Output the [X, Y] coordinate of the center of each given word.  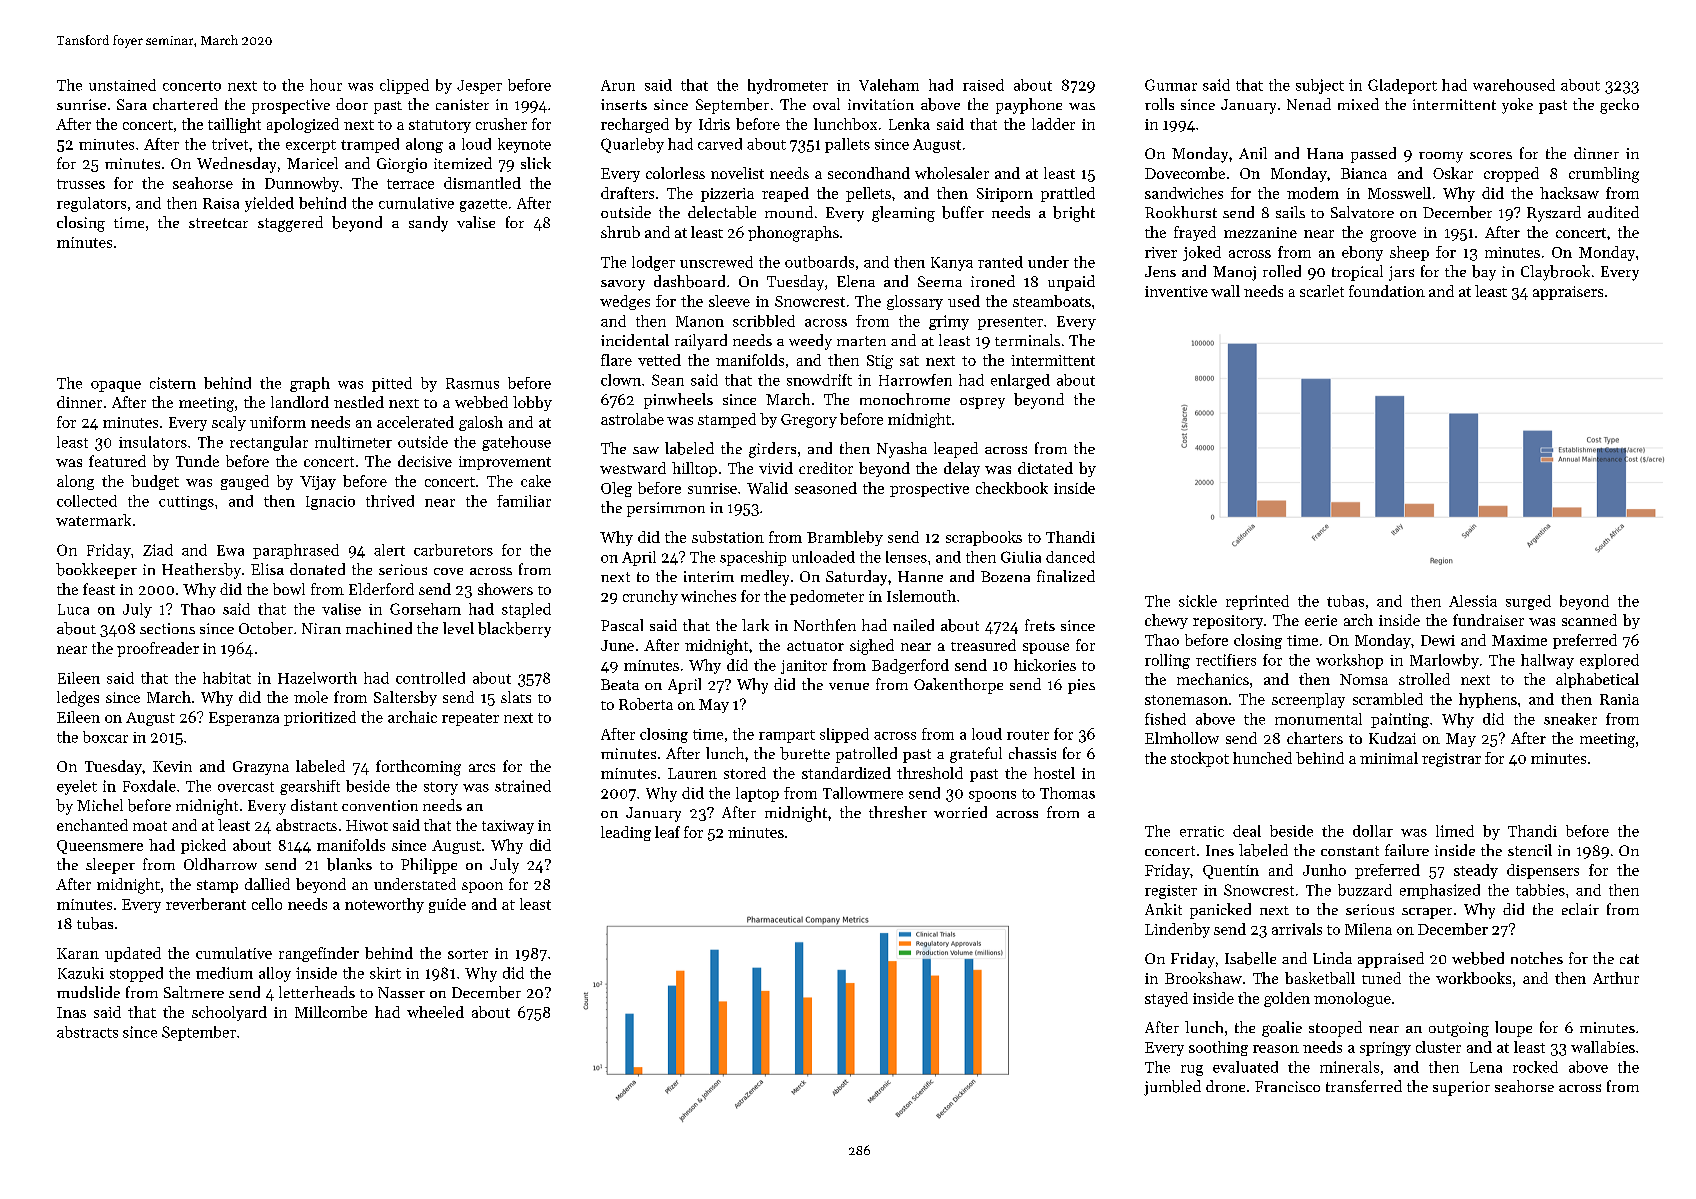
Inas [71, 1012]
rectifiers [1226, 660]
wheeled [435, 1012]
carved [720, 144]
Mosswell [1399, 193]
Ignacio [330, 503]
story [441, 788]
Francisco [1287, 1086]
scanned [1589, 620]
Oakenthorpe [958, 686]
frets [1040, 625]
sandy [428, 224]
